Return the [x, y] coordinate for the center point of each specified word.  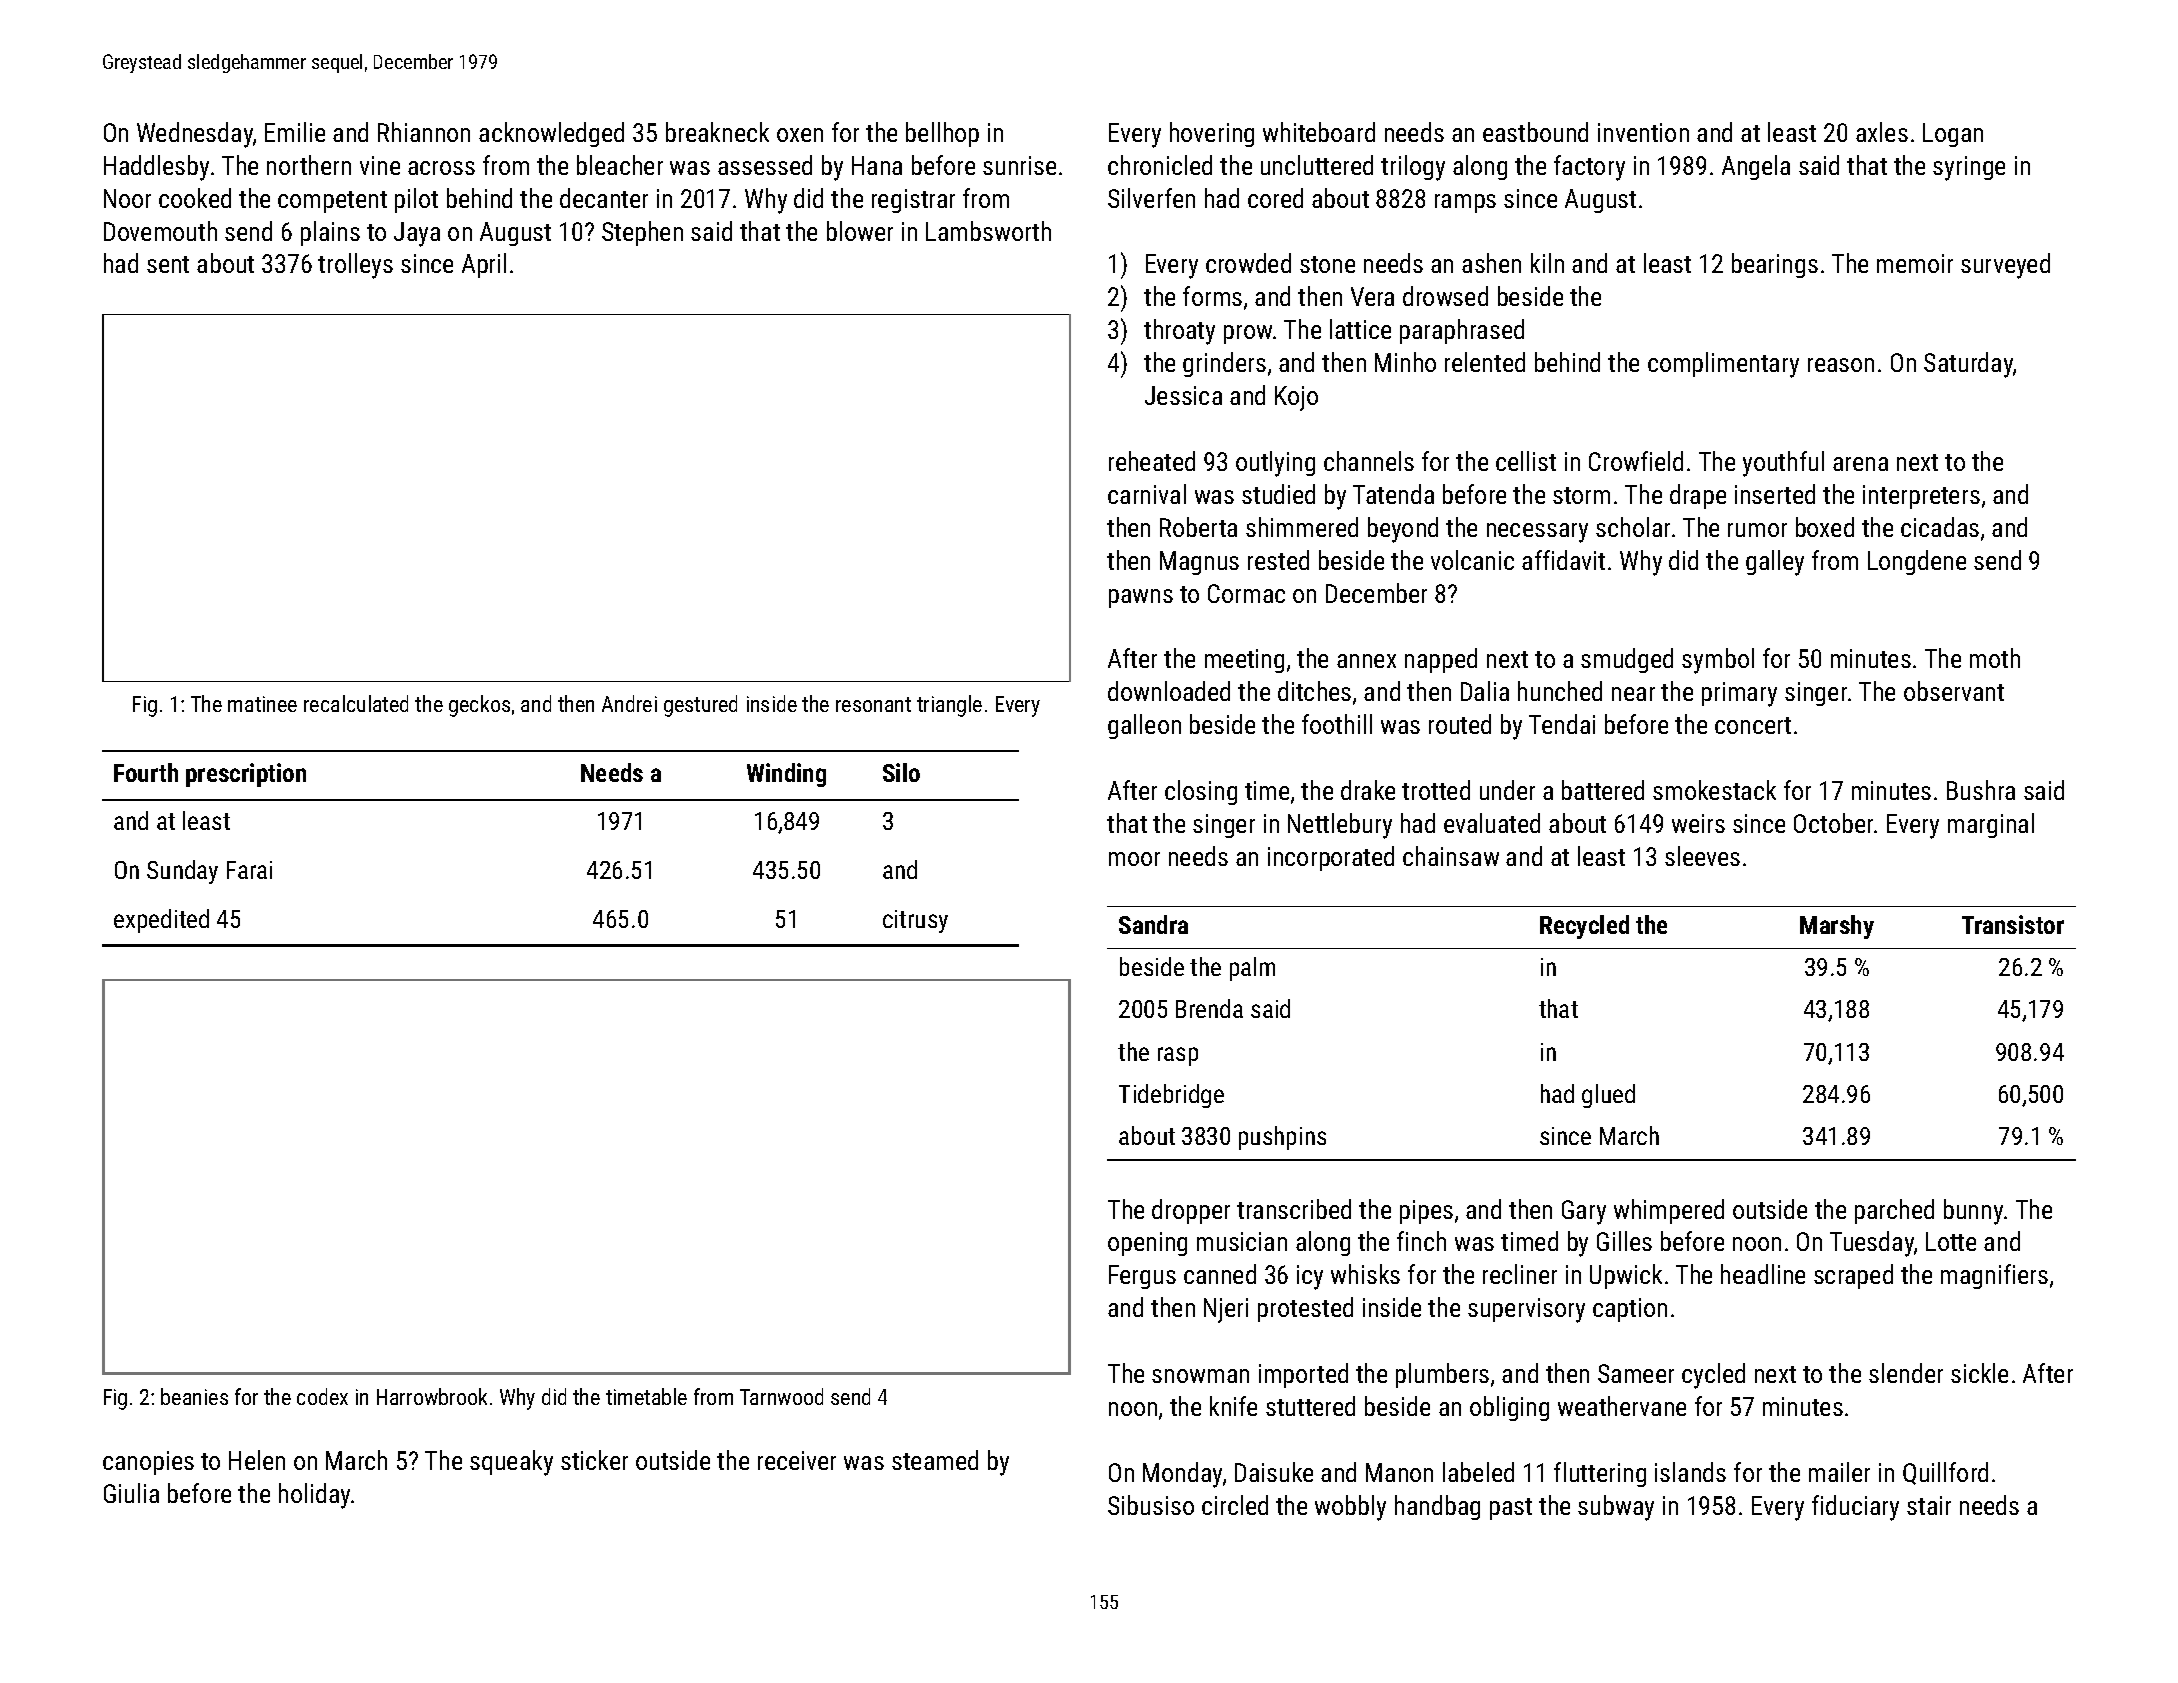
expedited [161, 921]
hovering [1212, 134]
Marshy [1837, 927]
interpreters [1921, 497]
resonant [873, 704]
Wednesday [195, 135]
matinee [262, 704]
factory [1589, 168]
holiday [314, 1496]
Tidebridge [1171, 1096]
